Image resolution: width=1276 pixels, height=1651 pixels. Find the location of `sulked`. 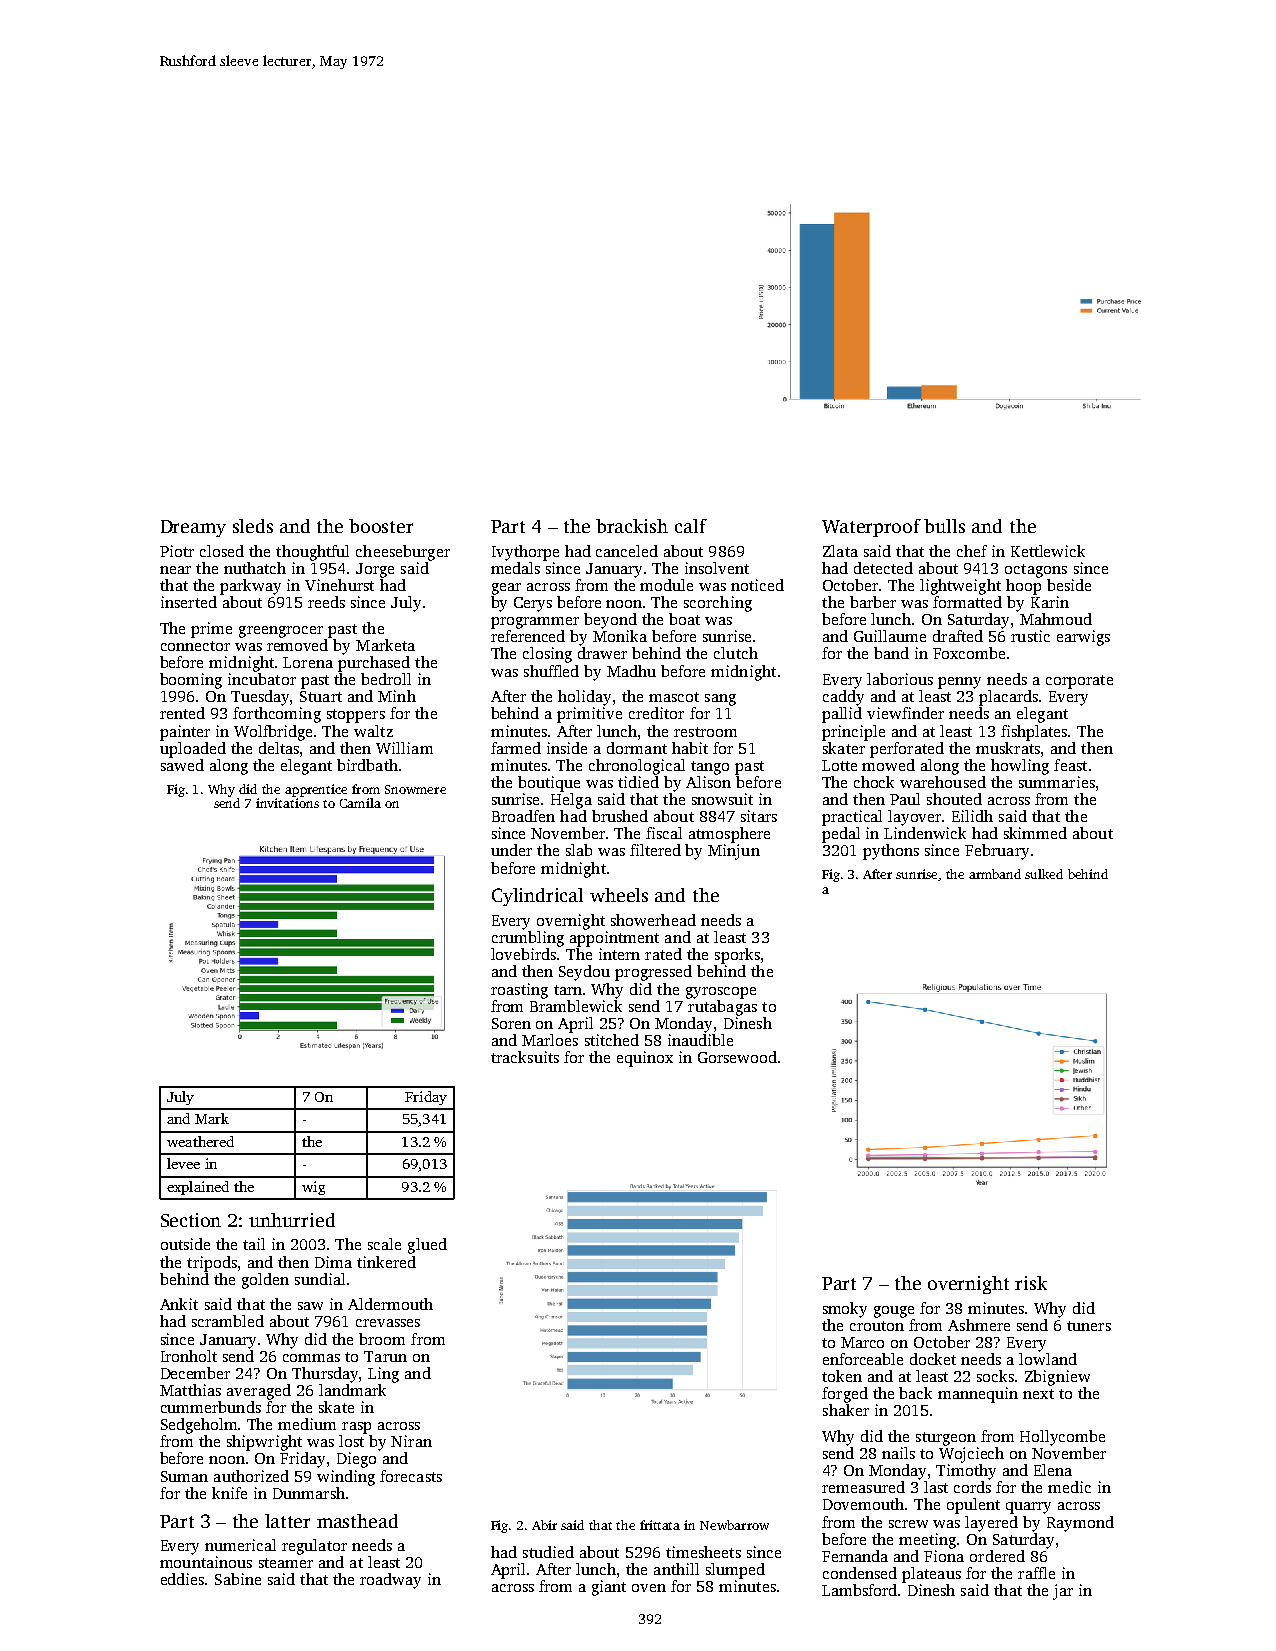

sulked is located at coordinates (1044, 874).
